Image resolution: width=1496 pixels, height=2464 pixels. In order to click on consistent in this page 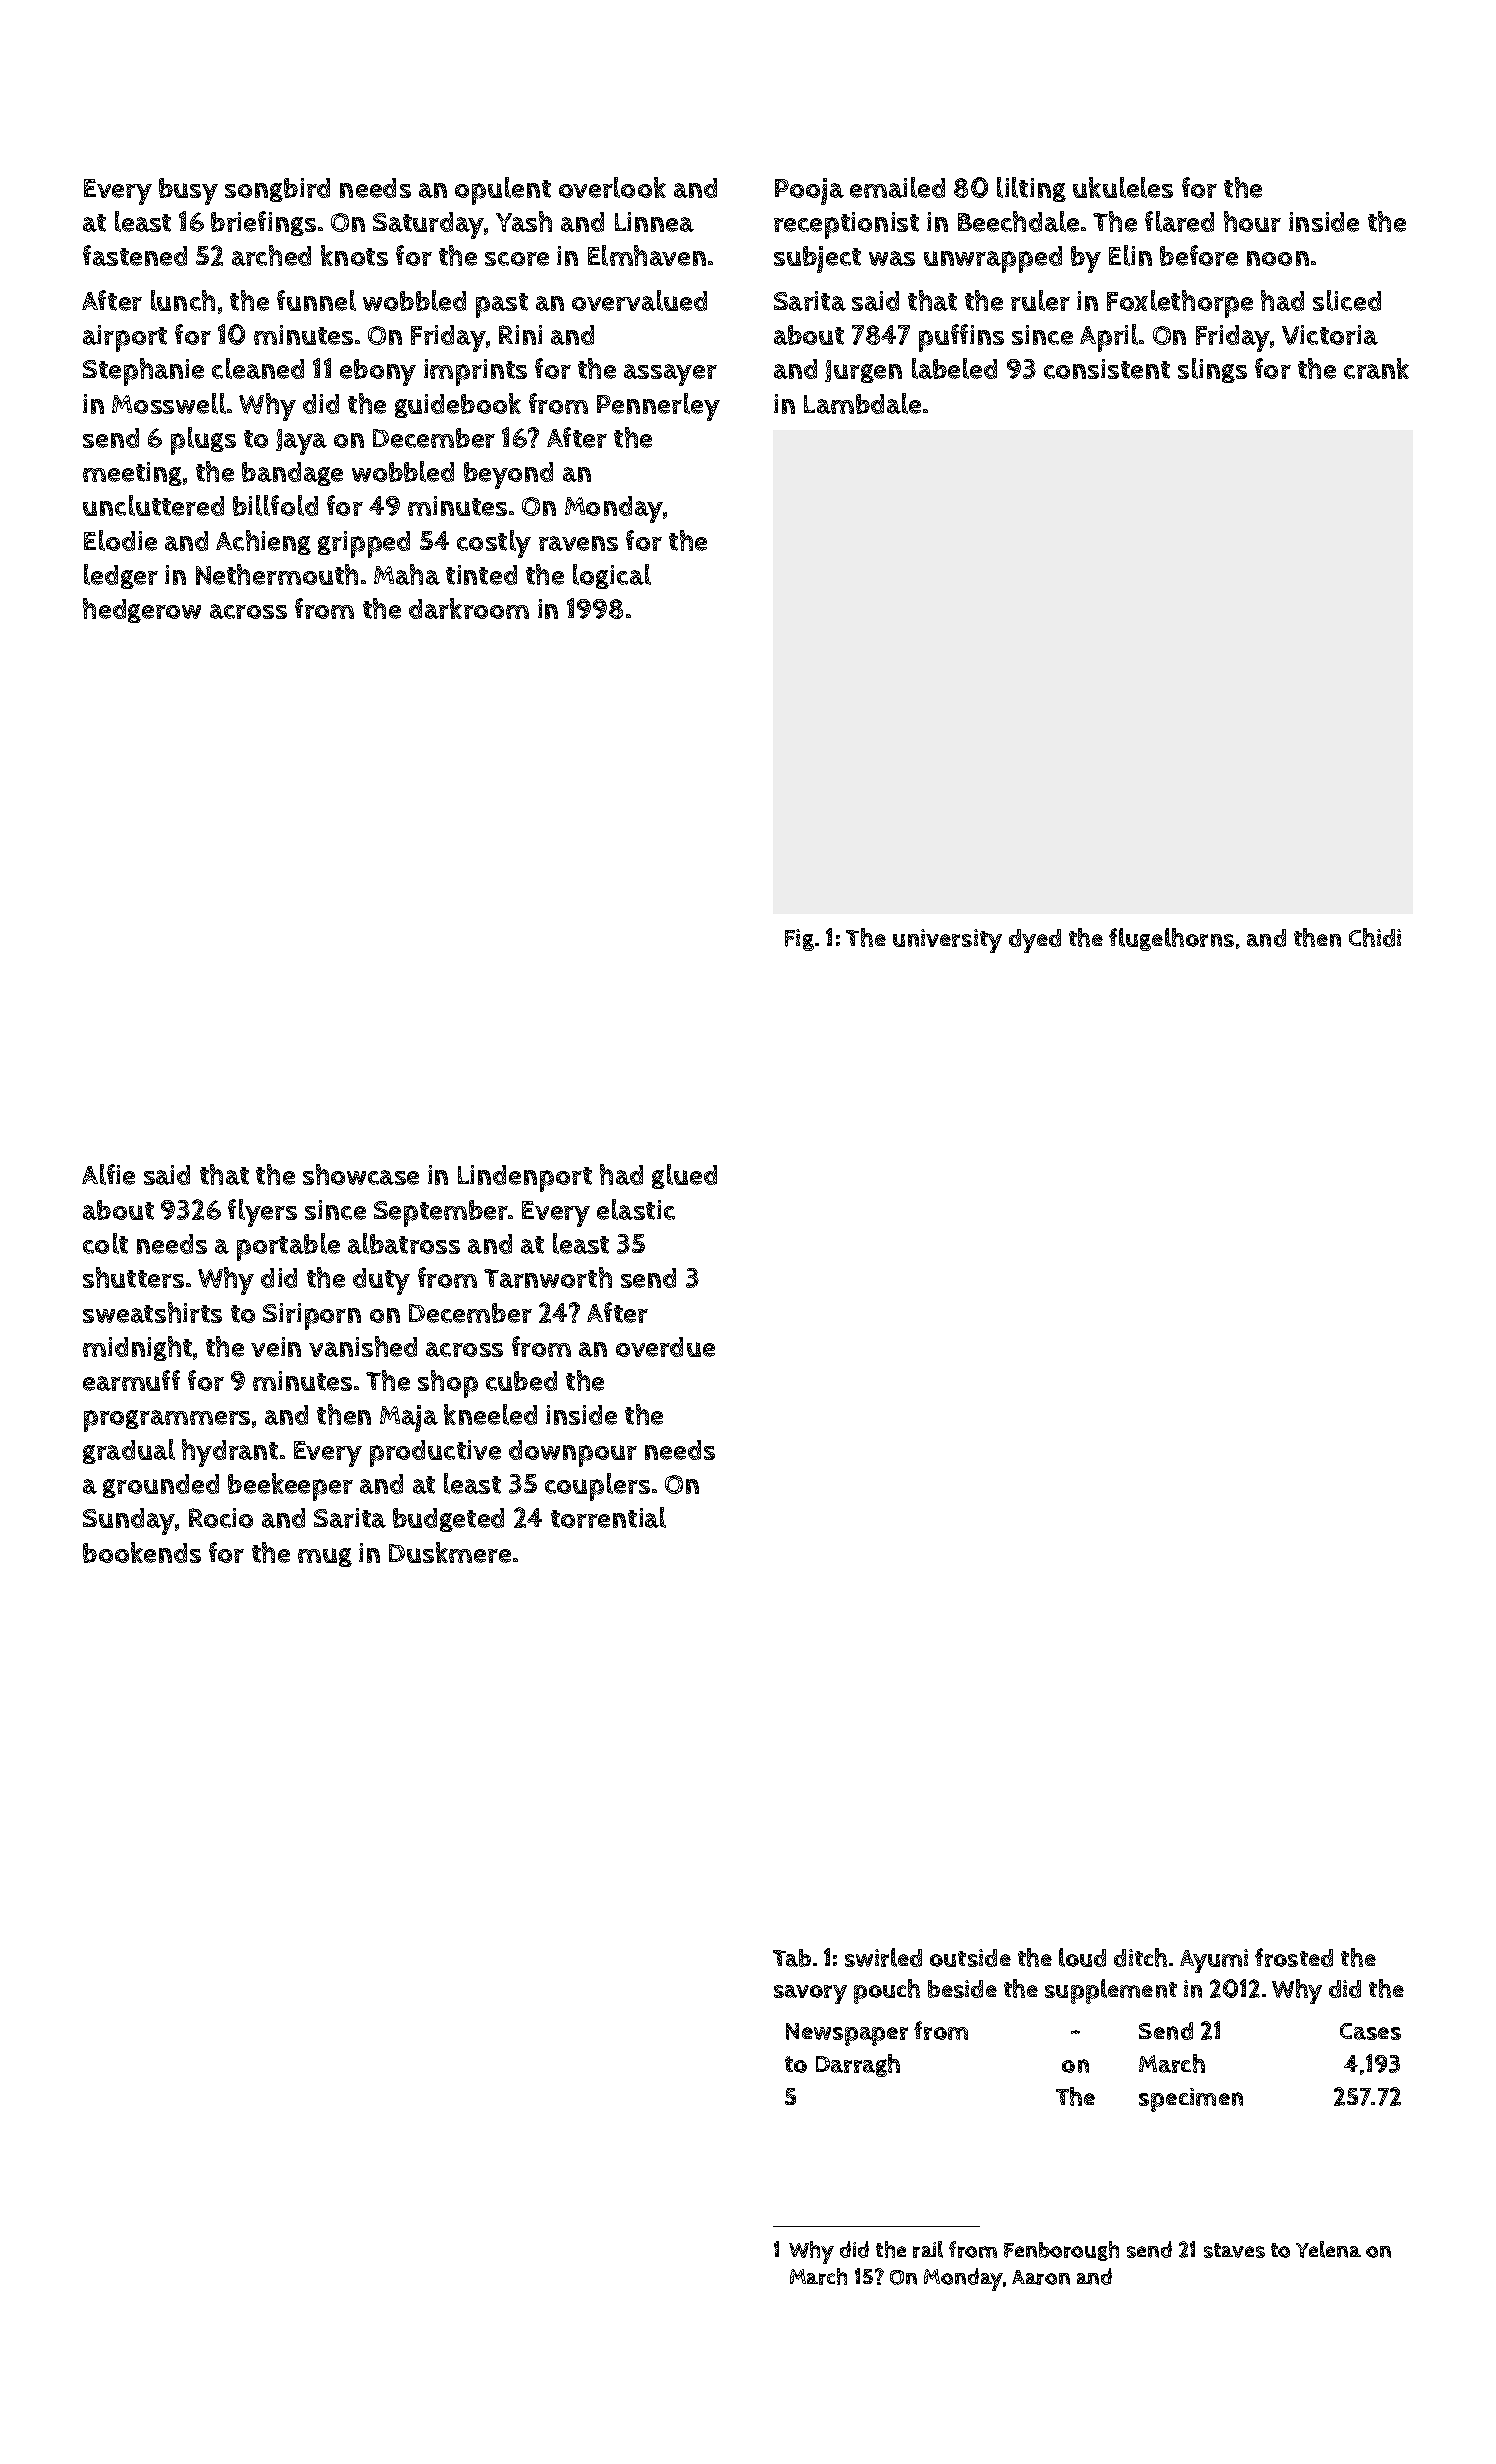, I will do `click(1107, 369)`.
